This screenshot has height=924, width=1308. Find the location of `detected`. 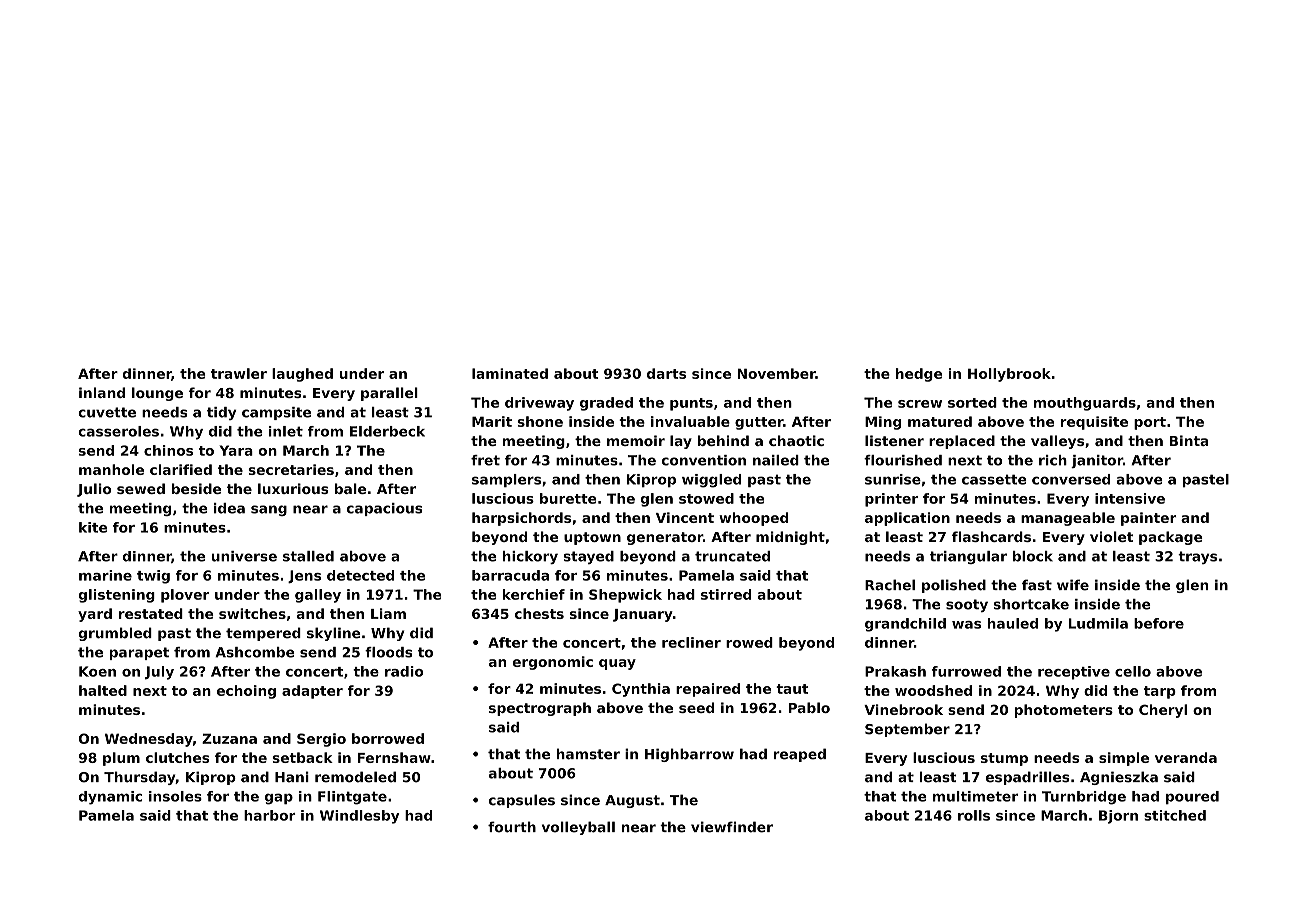

detected is located at coordinates (360, 575).
